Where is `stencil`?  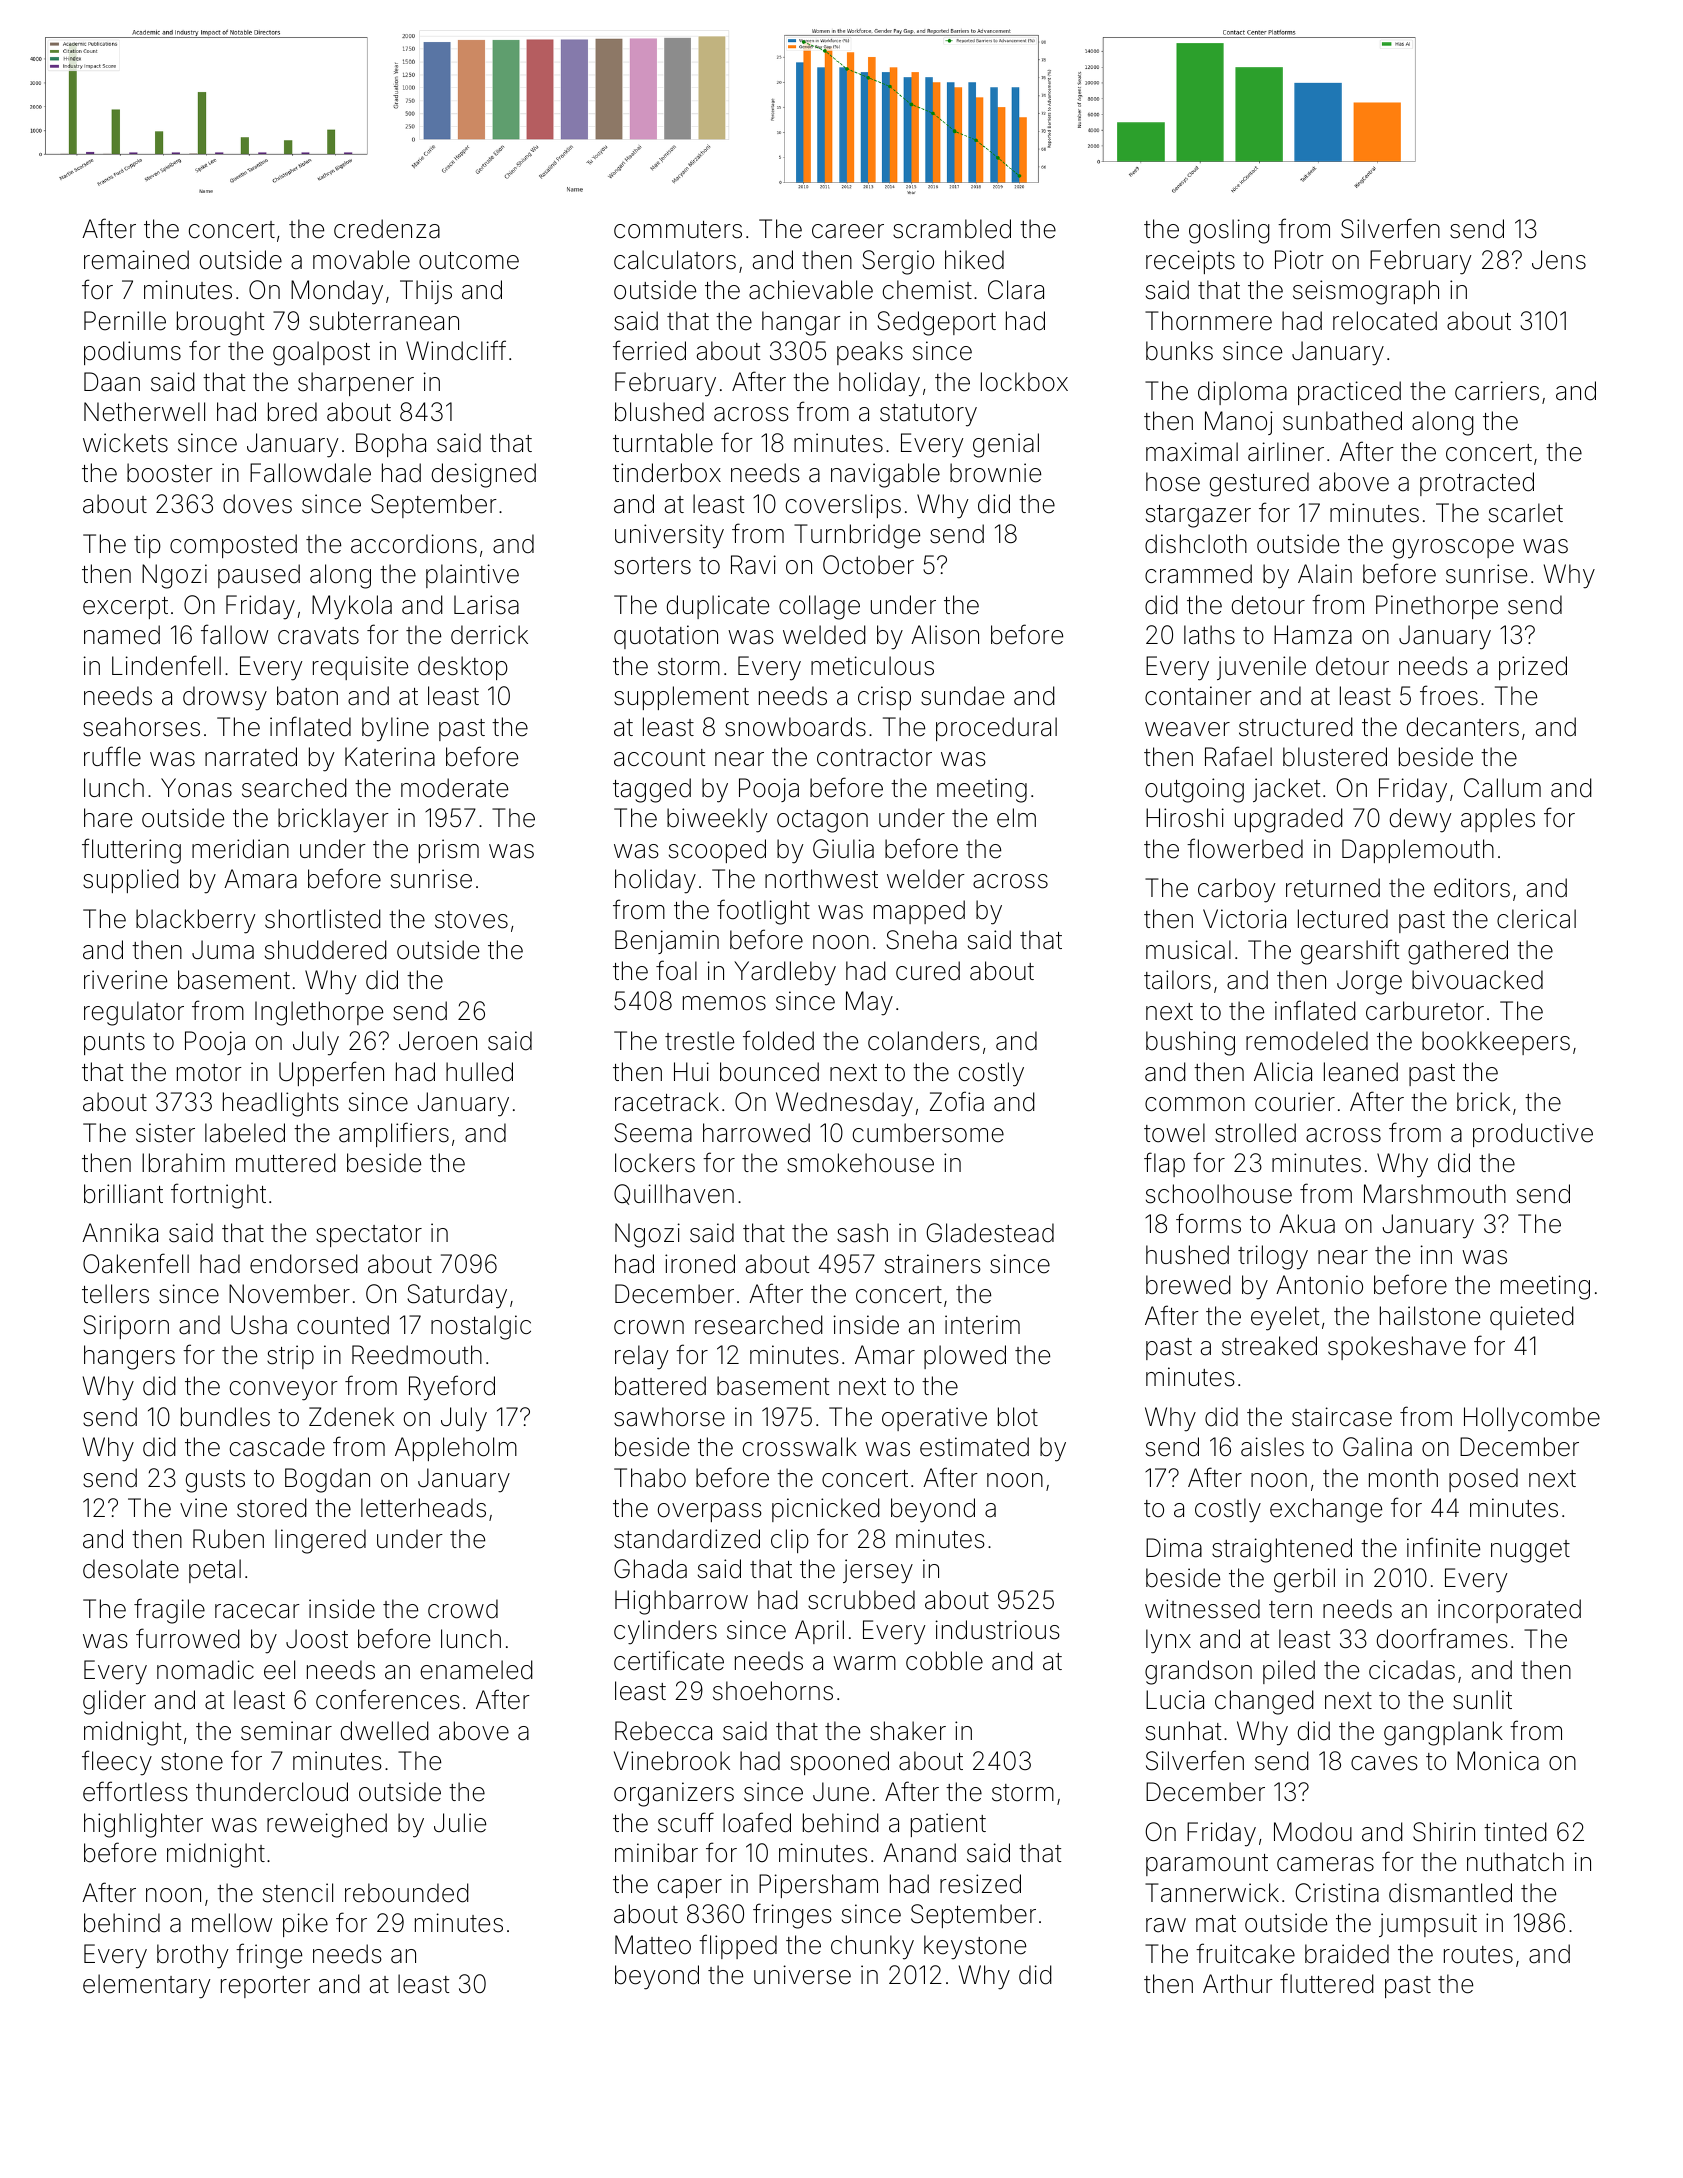
stencil is located at coordinates (298, 1893).
